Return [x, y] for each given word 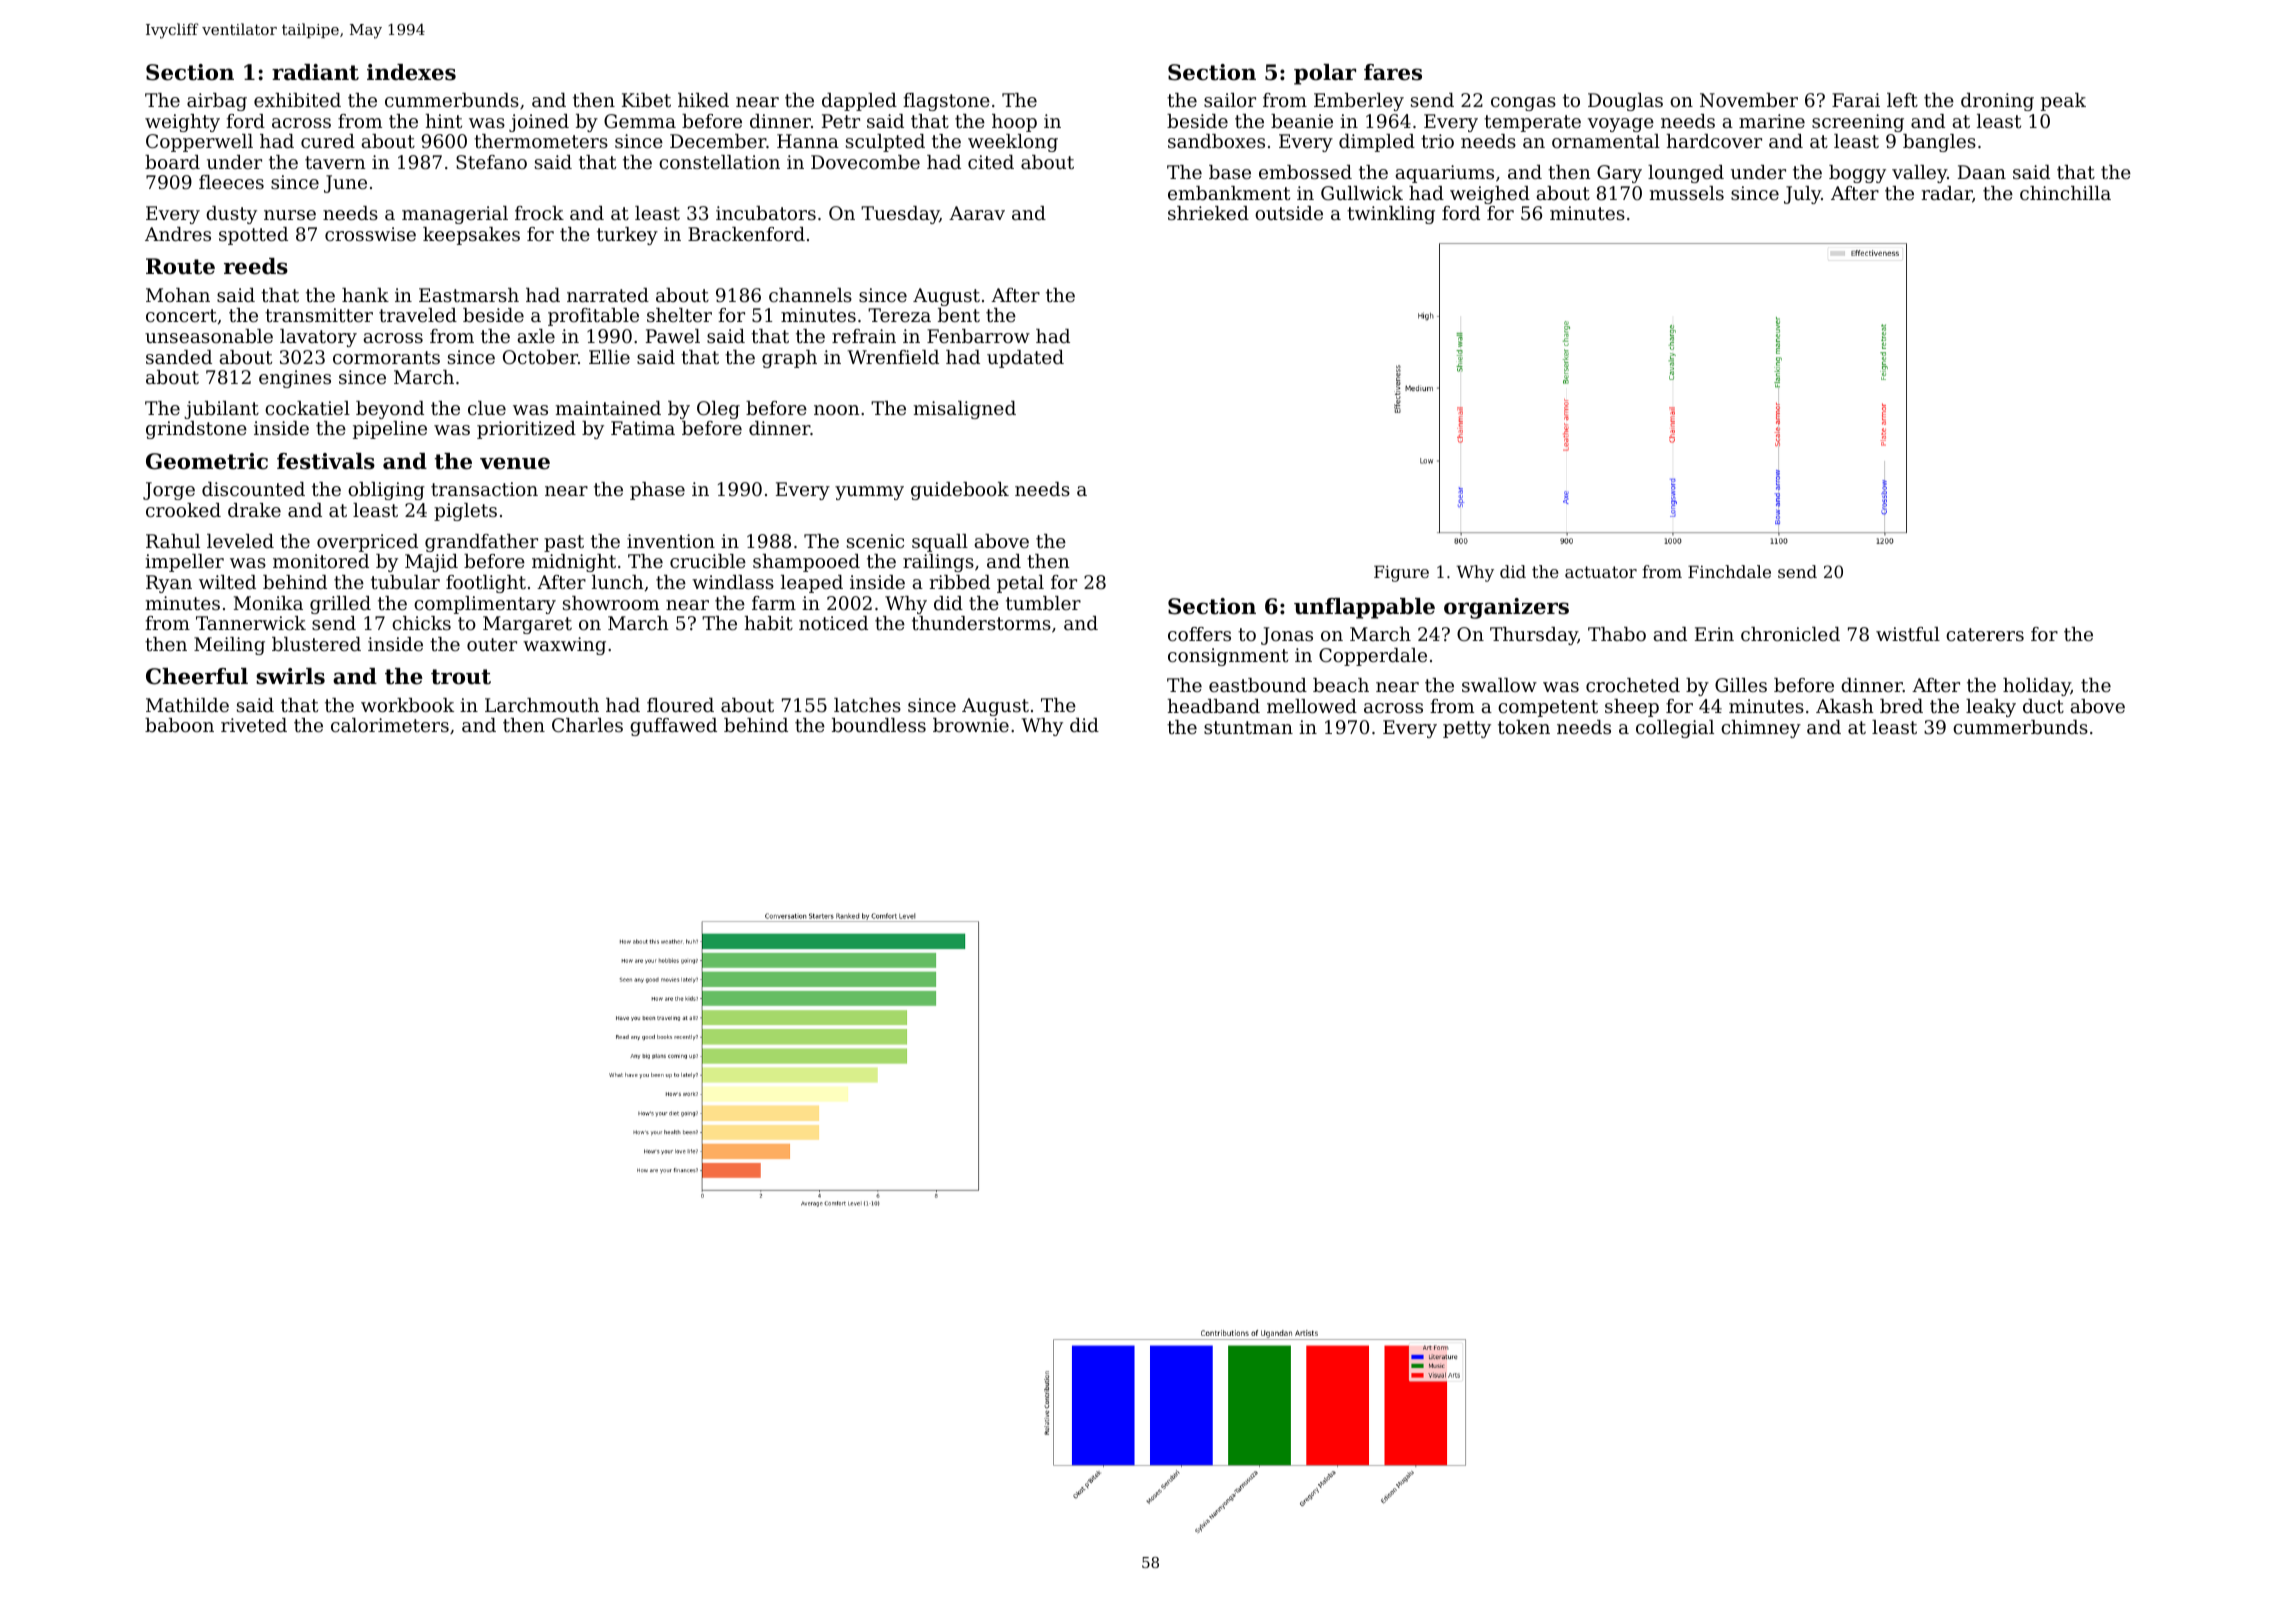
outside [1289, 213]
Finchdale [1729, 571]
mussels [1687, 193]
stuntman [1248, 727]
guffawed [673, 727]
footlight [486, 584]
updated [1025, 359]
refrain [864, 336]
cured [328, 141]
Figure [1401, 573]
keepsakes [471, 236]
